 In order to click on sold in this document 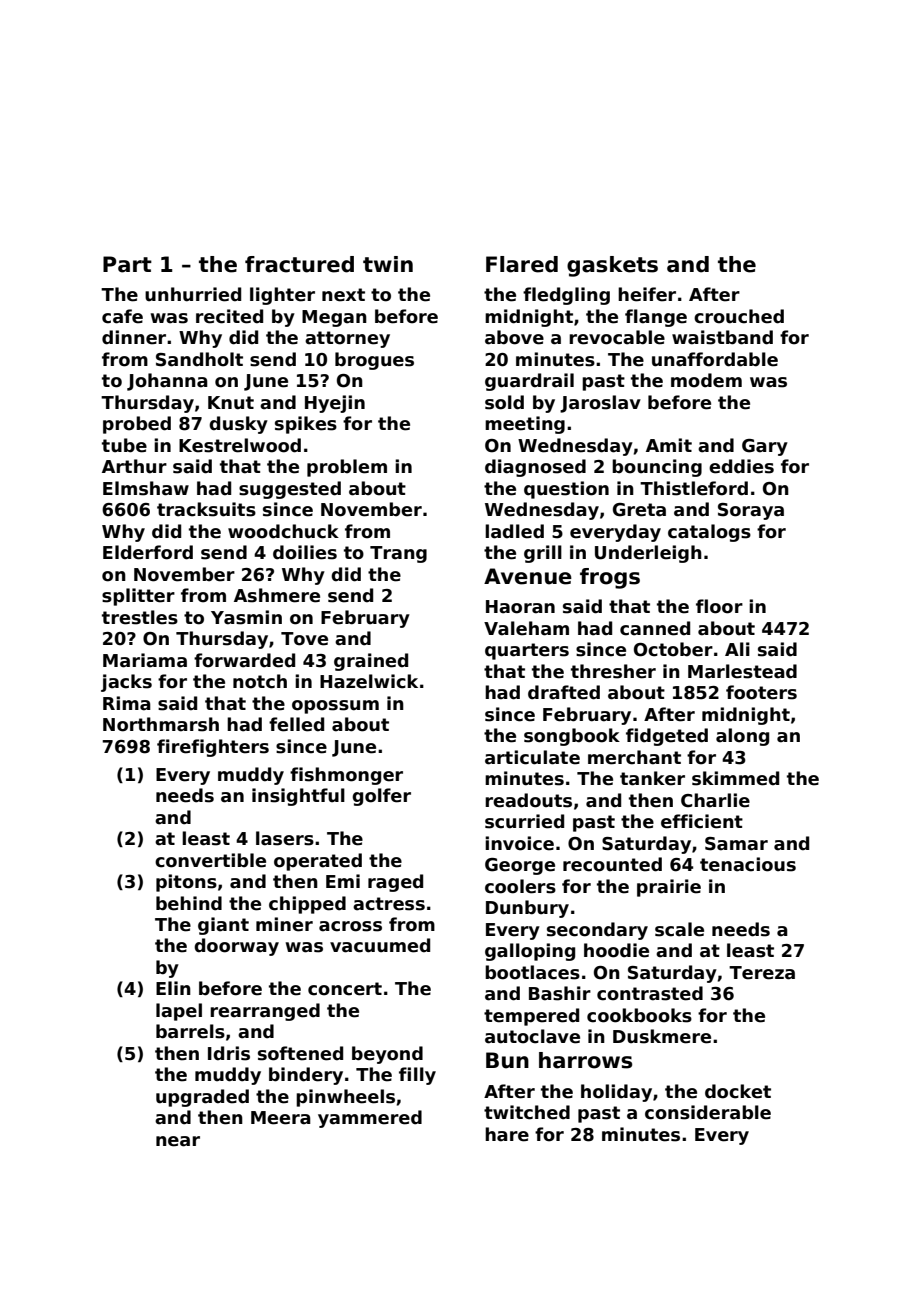, I will do `click(504, 402)`.
